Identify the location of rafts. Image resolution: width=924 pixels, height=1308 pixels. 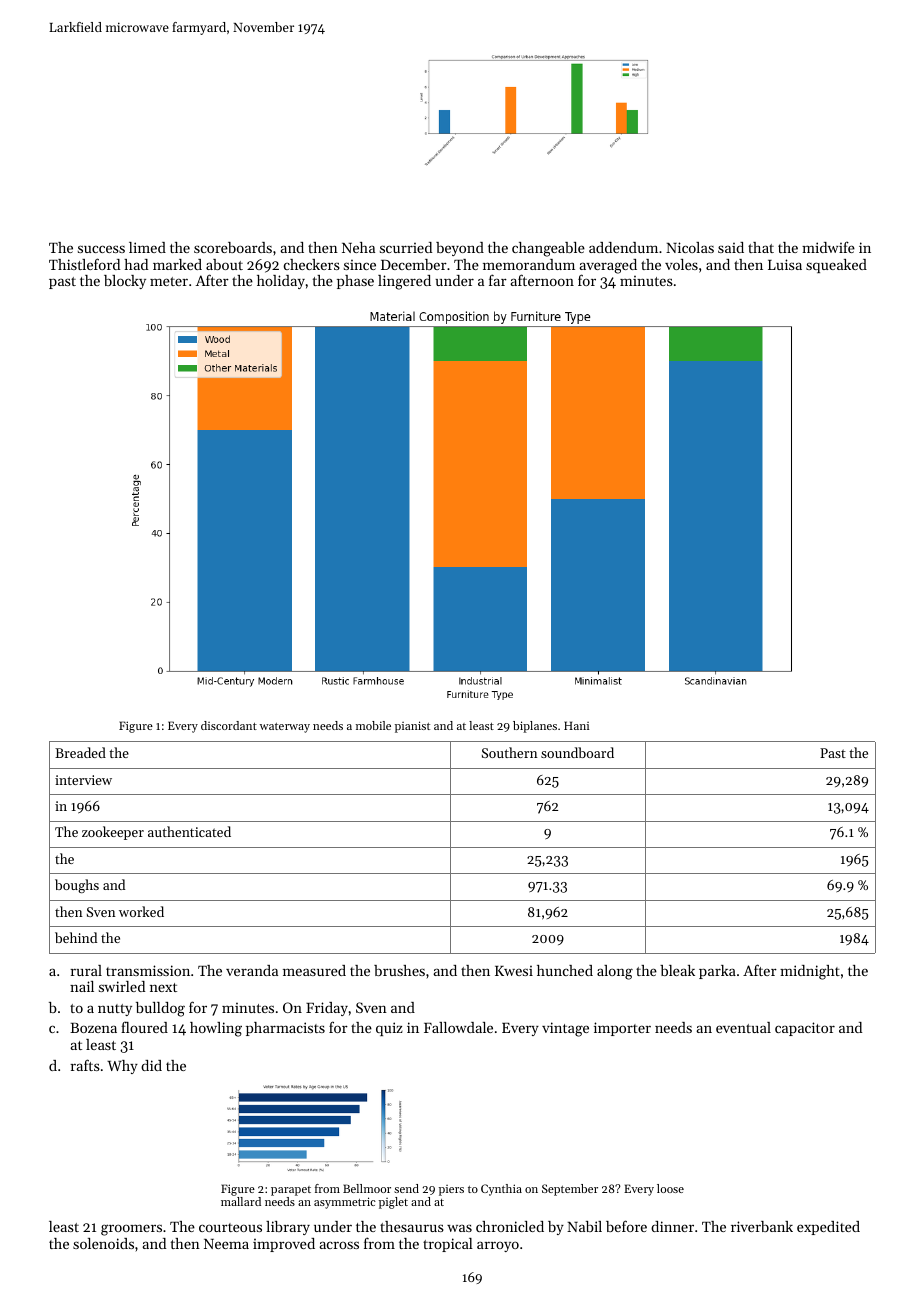
(85, 1065).
